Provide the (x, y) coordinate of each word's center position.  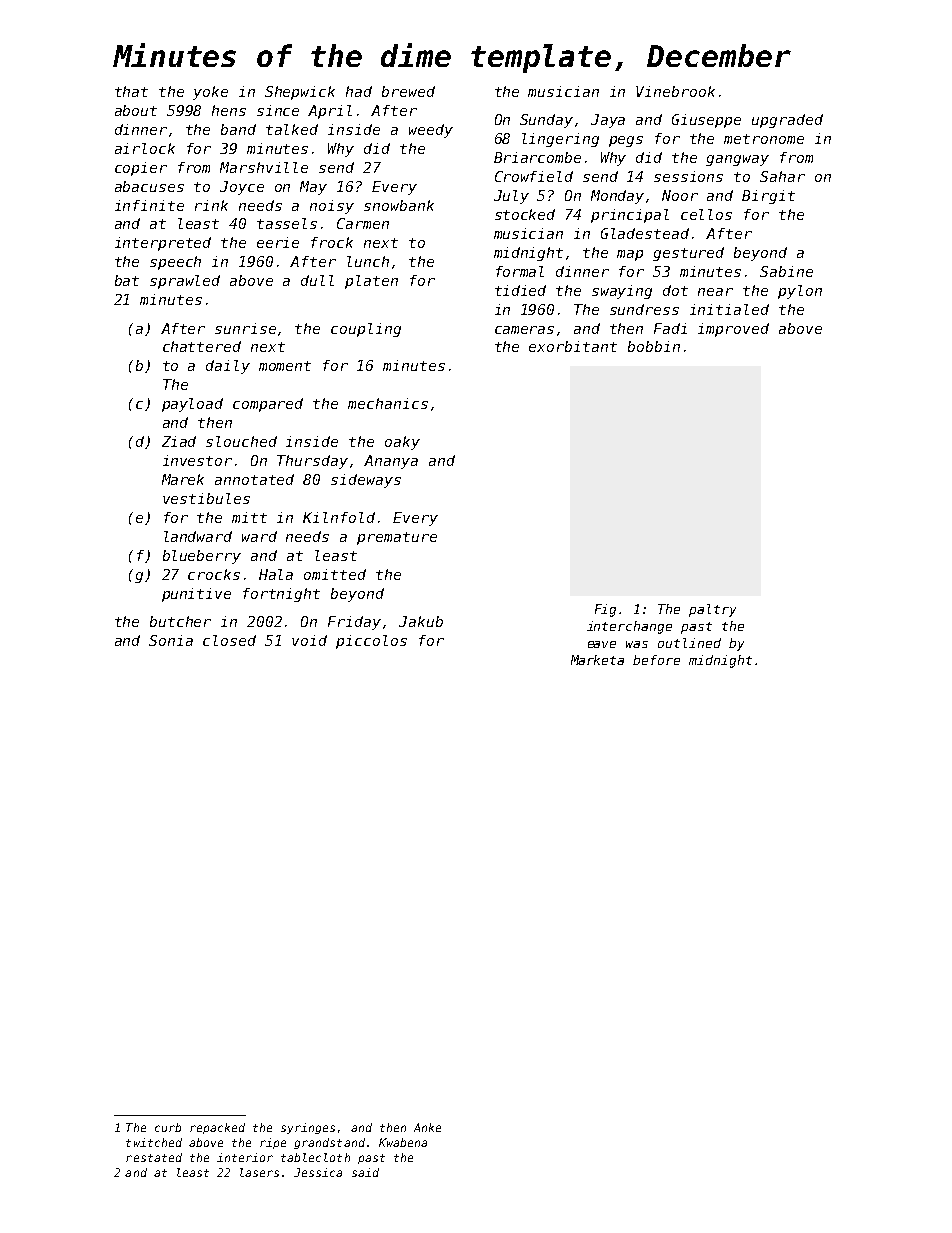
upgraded (787, 121)
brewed (408, 91)
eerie (278, 242)
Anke (427, 1127)
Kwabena (403, 1142)
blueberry (202, 557)
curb (168, 1127)
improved (733, 330)
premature (397, 538)
